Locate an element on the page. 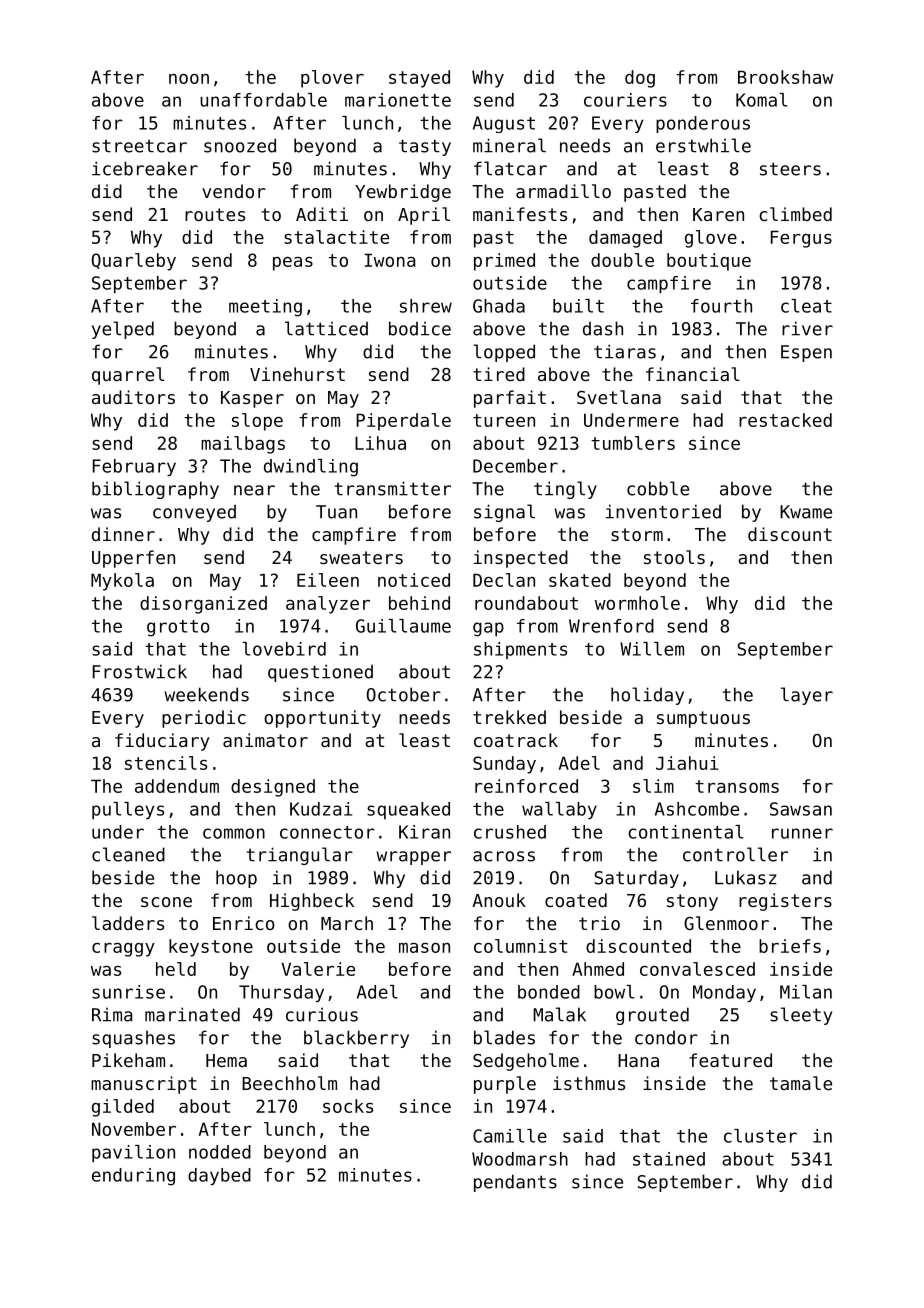 This image has height=1308, width=924. layer is located at coordinates (807, 696).
